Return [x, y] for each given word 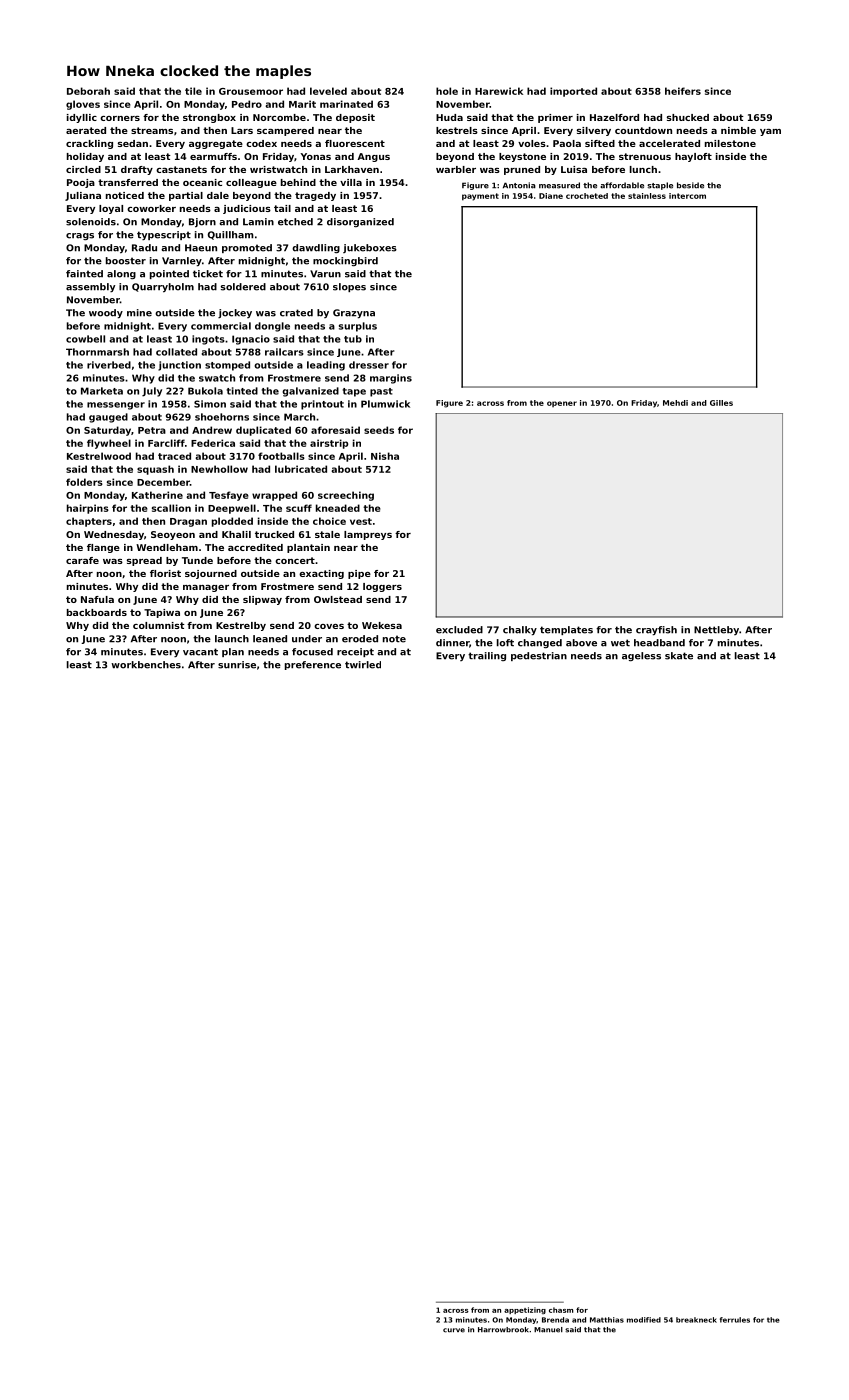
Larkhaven [352, 169]
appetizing [525, 1310]
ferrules [735, 1320]
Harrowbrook [503, 1330]
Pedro [247, 104]
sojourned [211, 574]
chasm [561, 1310]
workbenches [146, 665]
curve [454, 1330]
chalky [520, 631]
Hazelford [614, 117]
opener [562, 404]
